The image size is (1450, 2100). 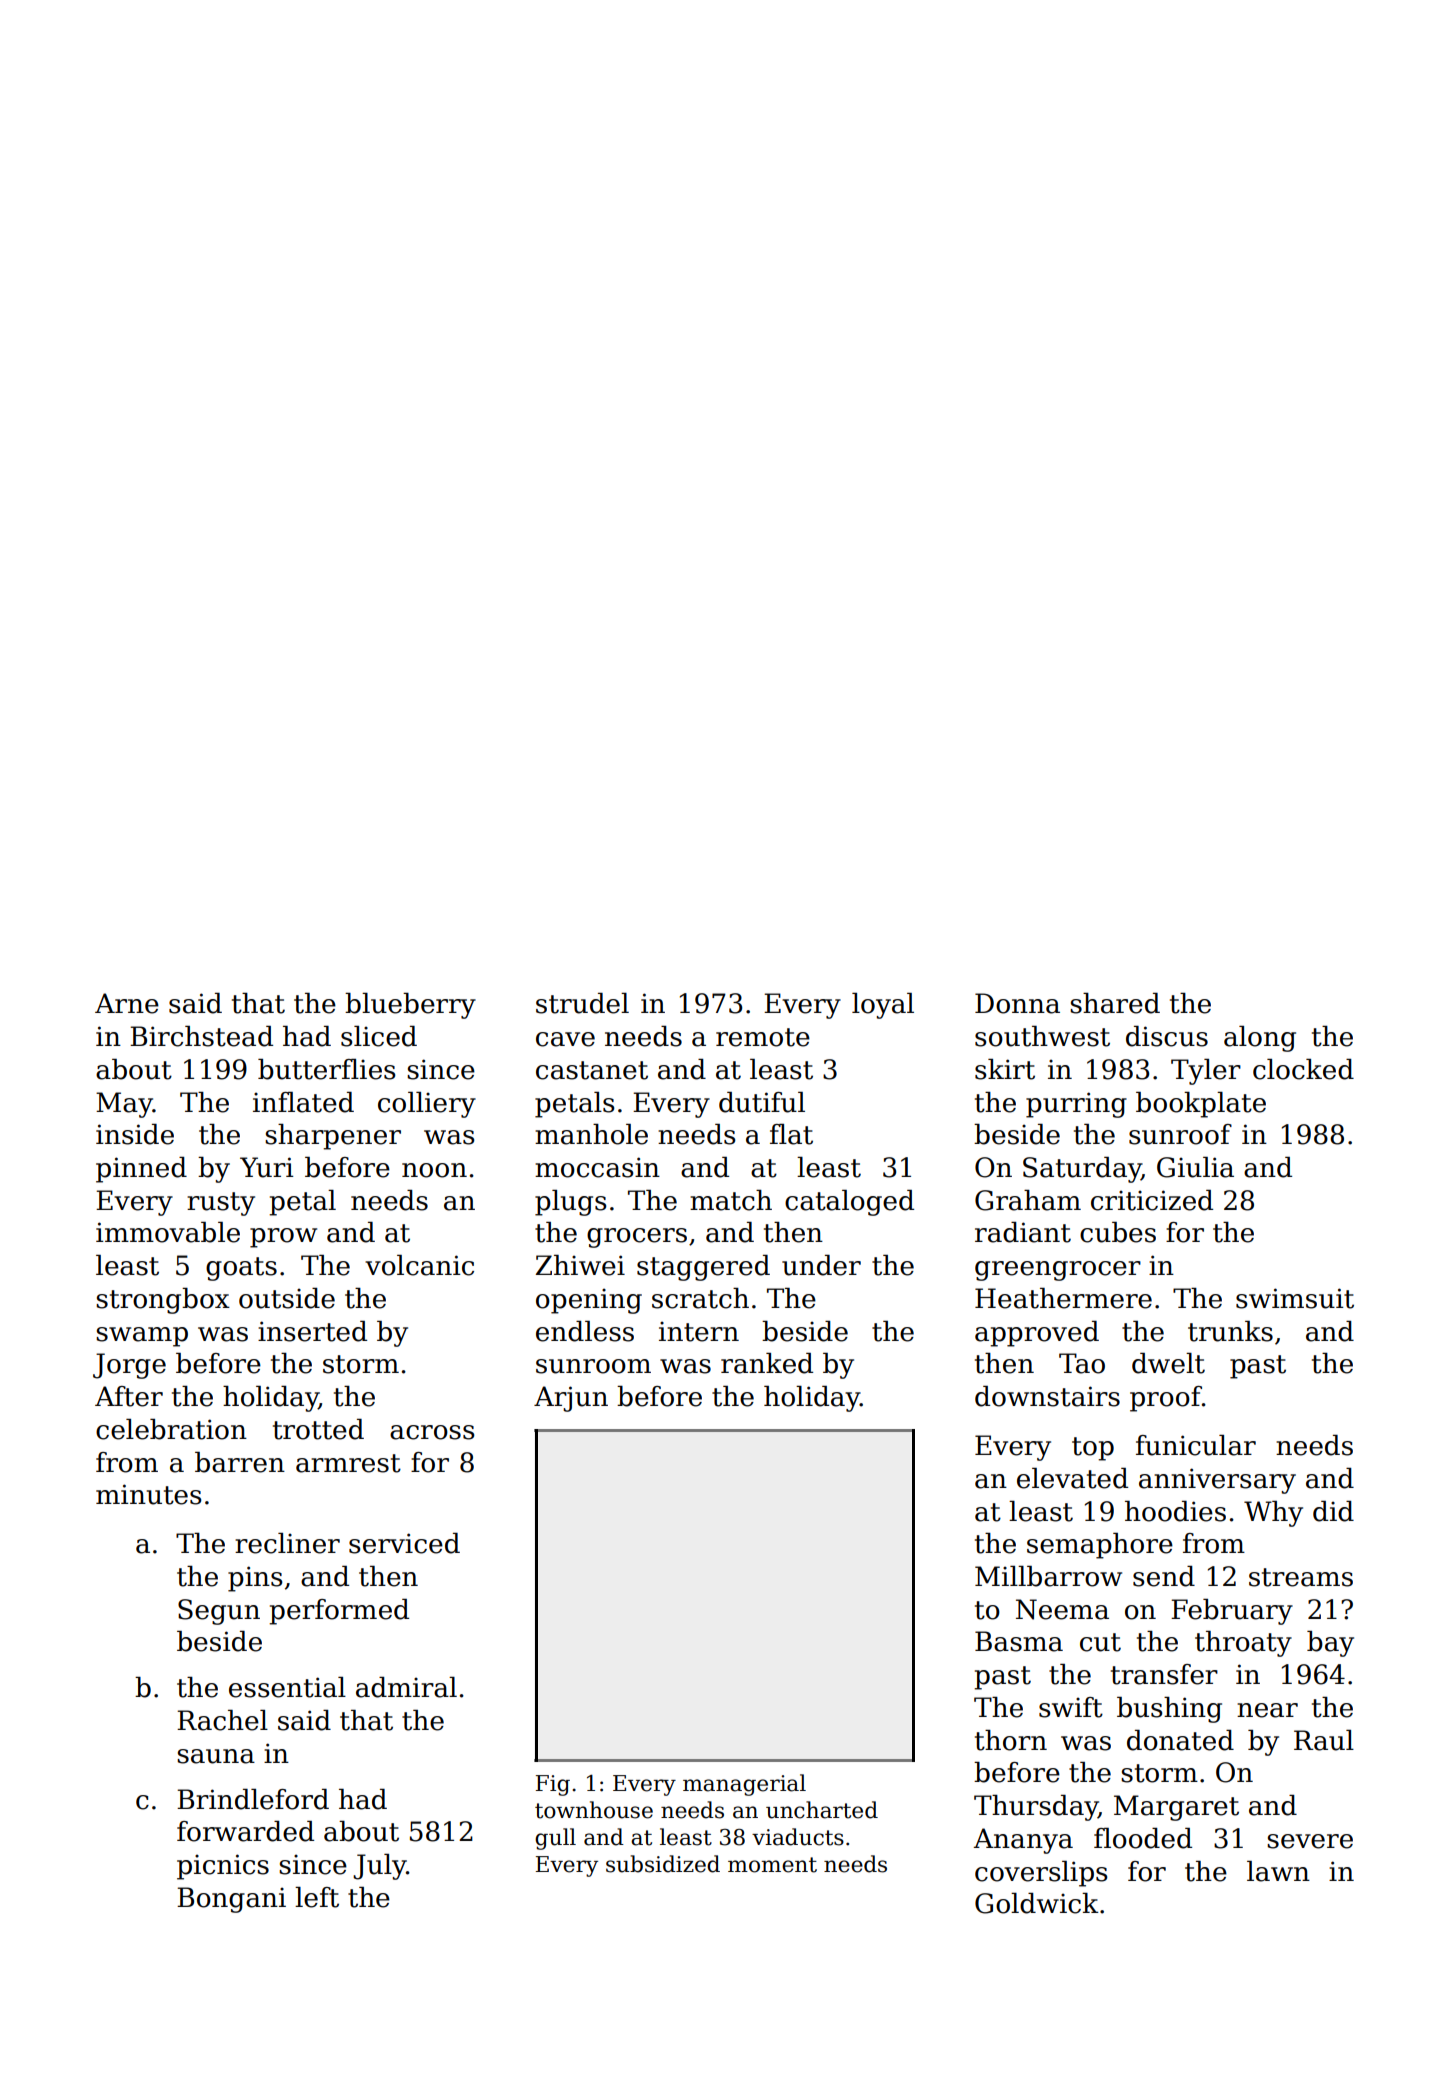 What do you see at coordinates (171, 1429) in the screenshot?
I see `celebration` at bounding box center [171, 1429].
